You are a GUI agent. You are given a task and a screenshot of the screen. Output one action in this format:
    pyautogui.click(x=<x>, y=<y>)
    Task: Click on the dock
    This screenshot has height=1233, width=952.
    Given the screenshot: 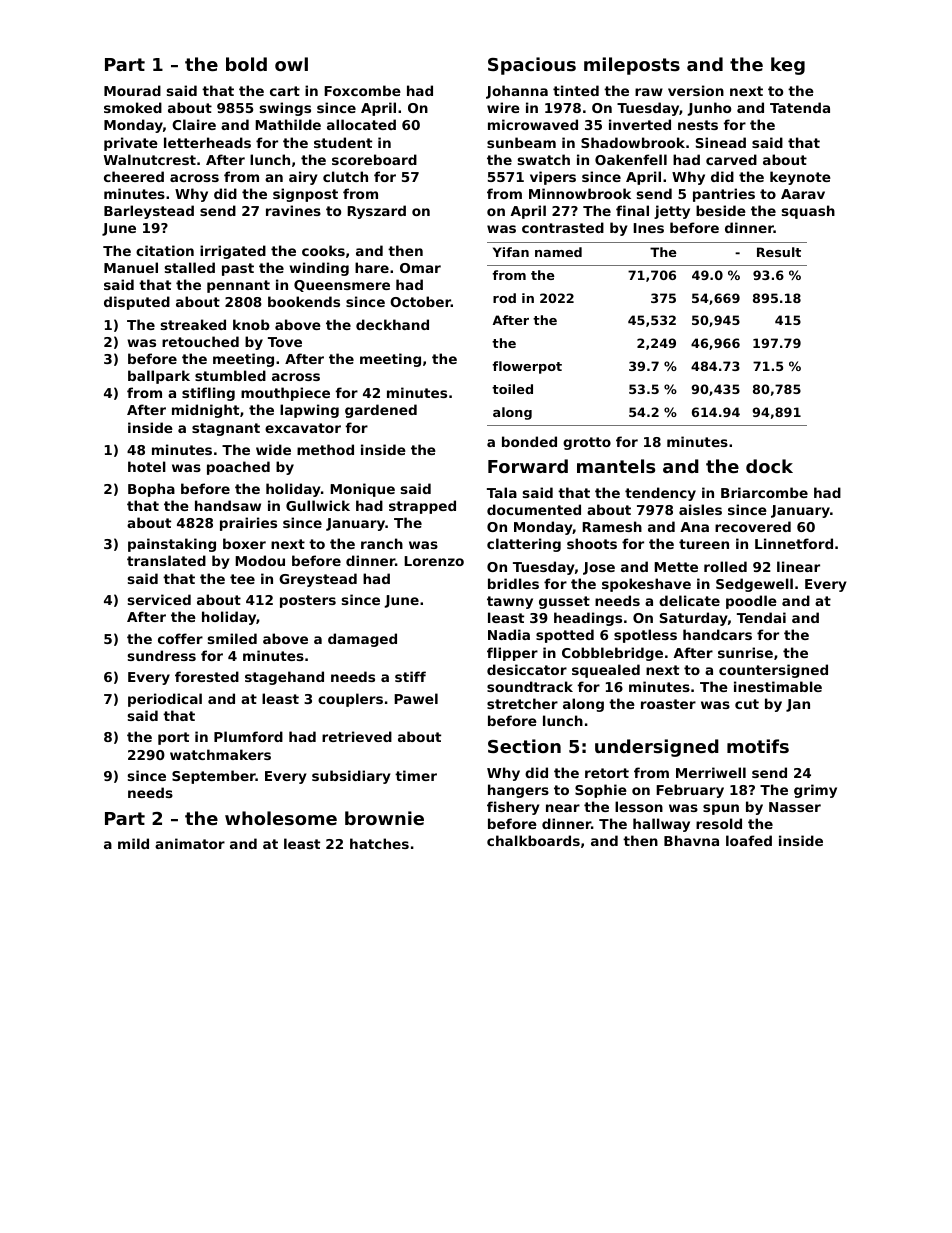 What is the action you would take?
    pyautogui.click(x=769, y=466)
